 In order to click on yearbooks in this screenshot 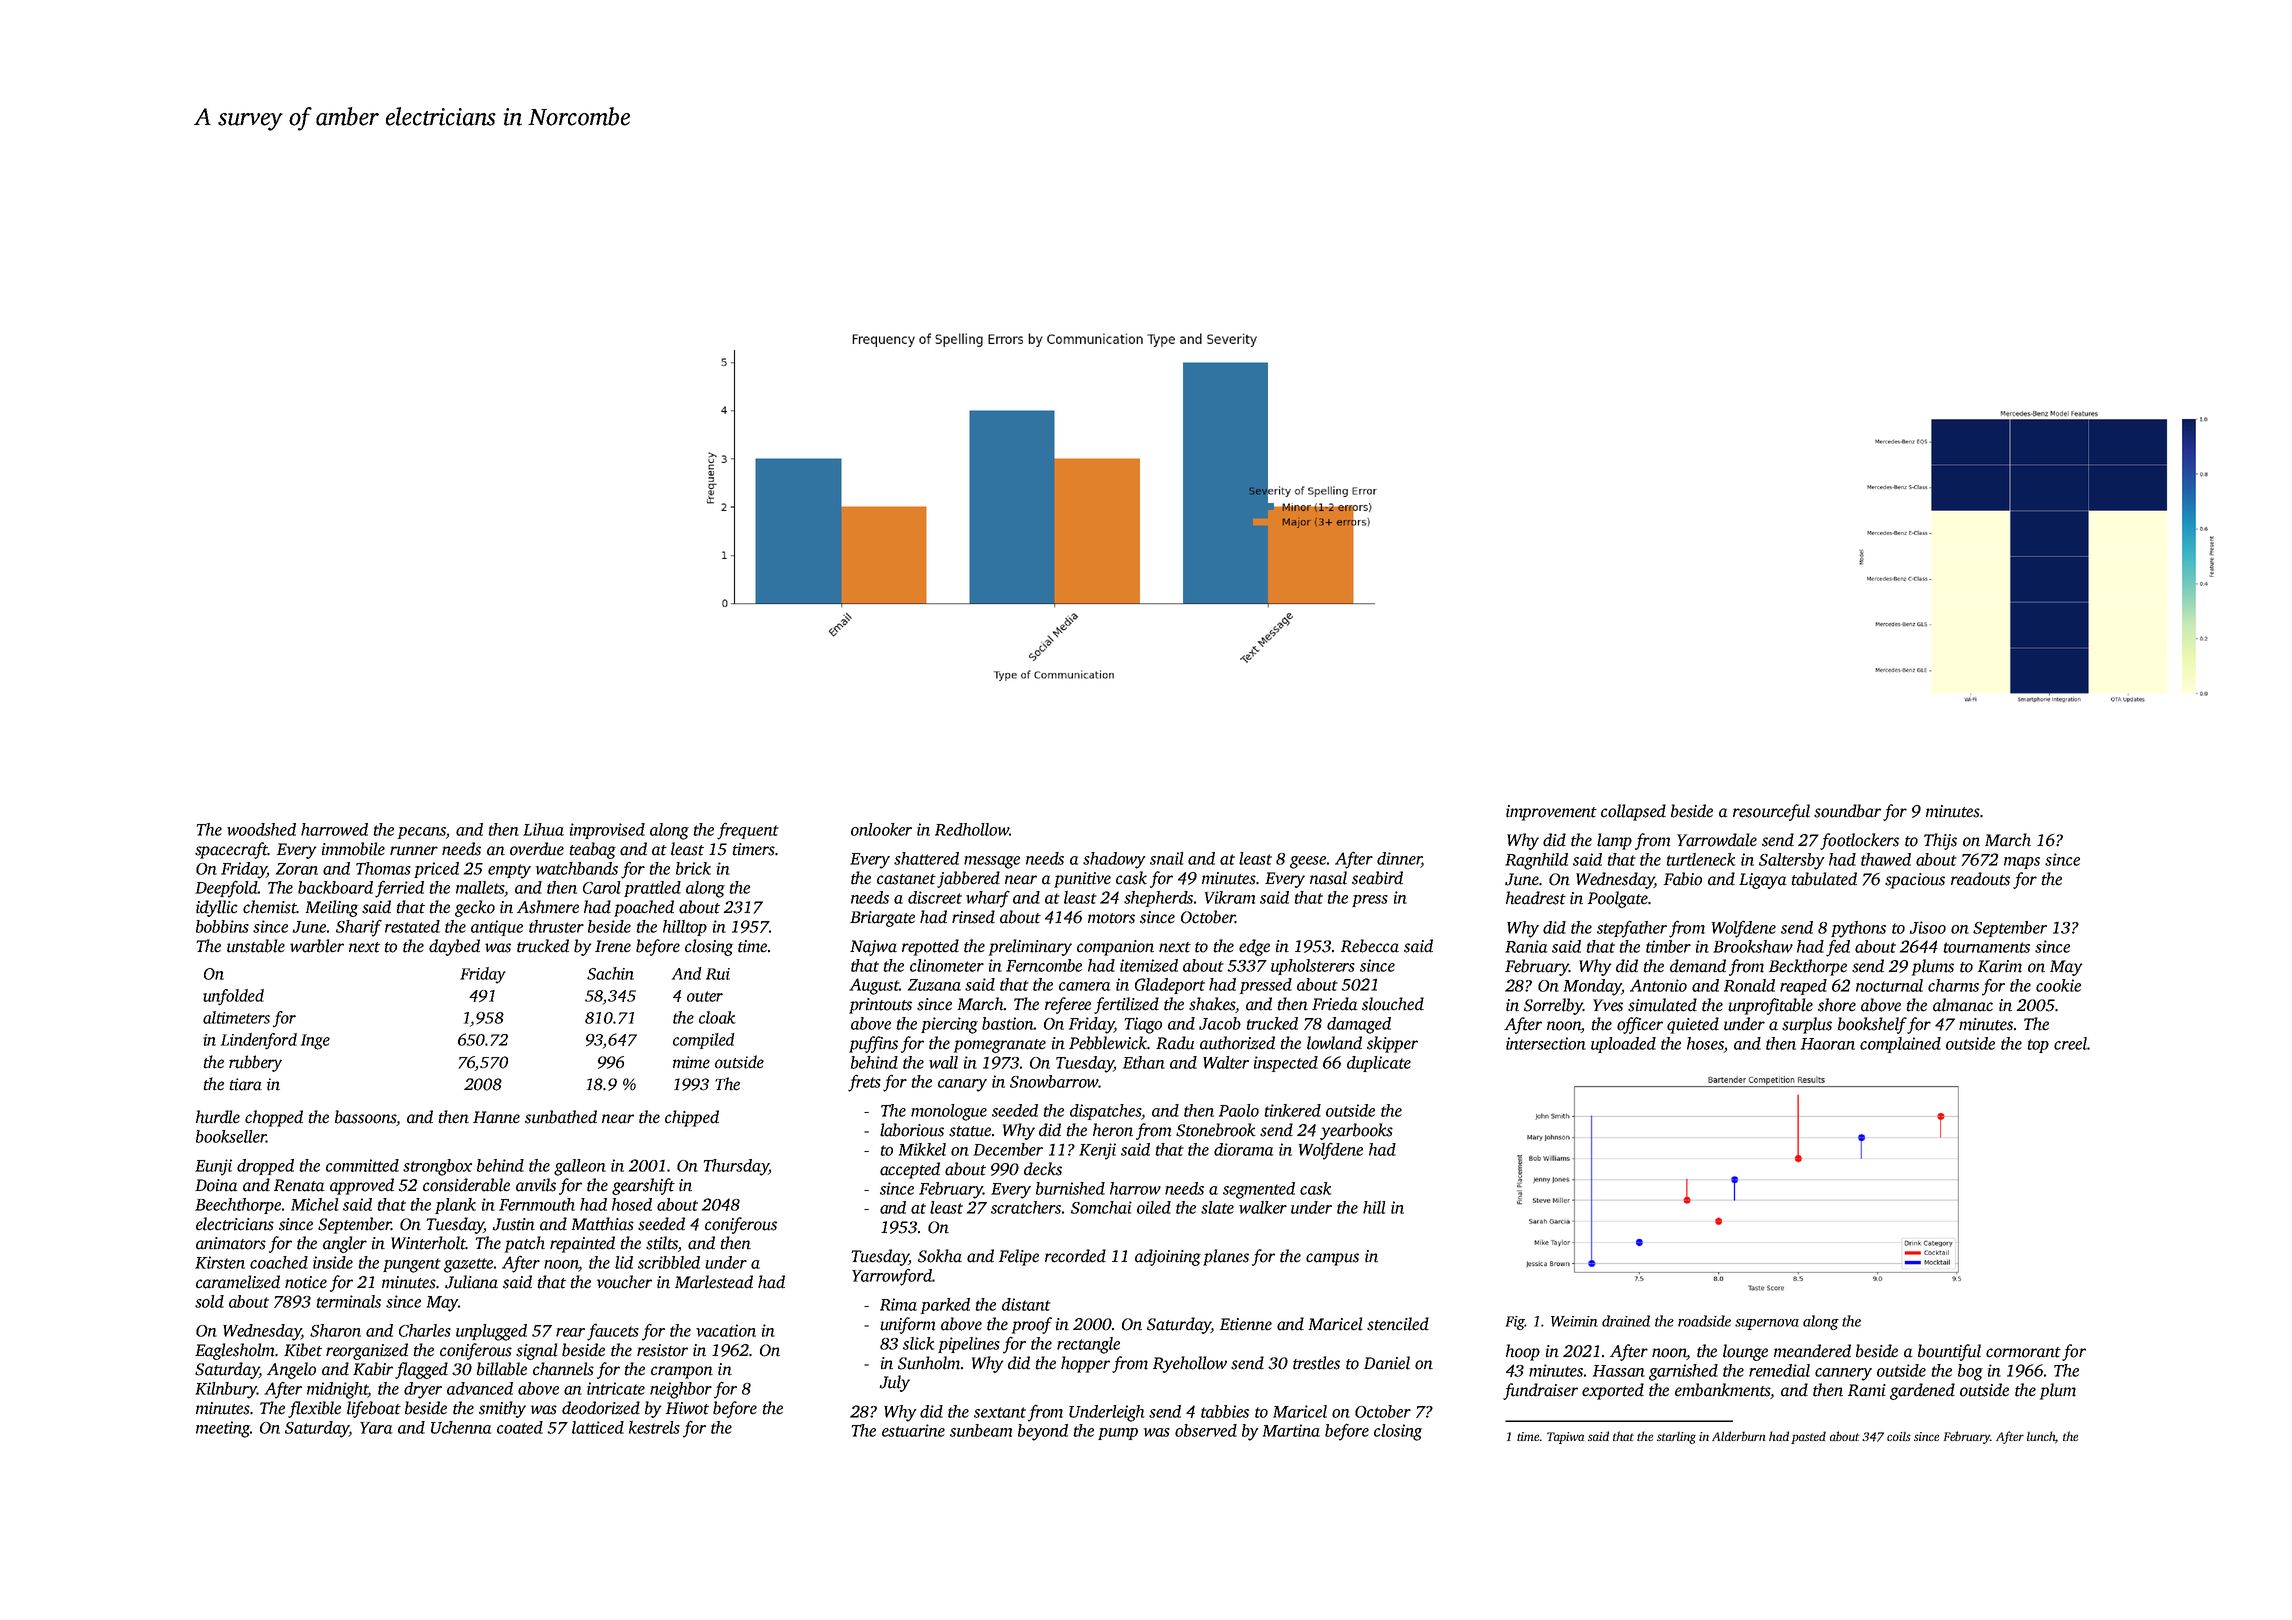, I will do `click(1356, 1131)`.
